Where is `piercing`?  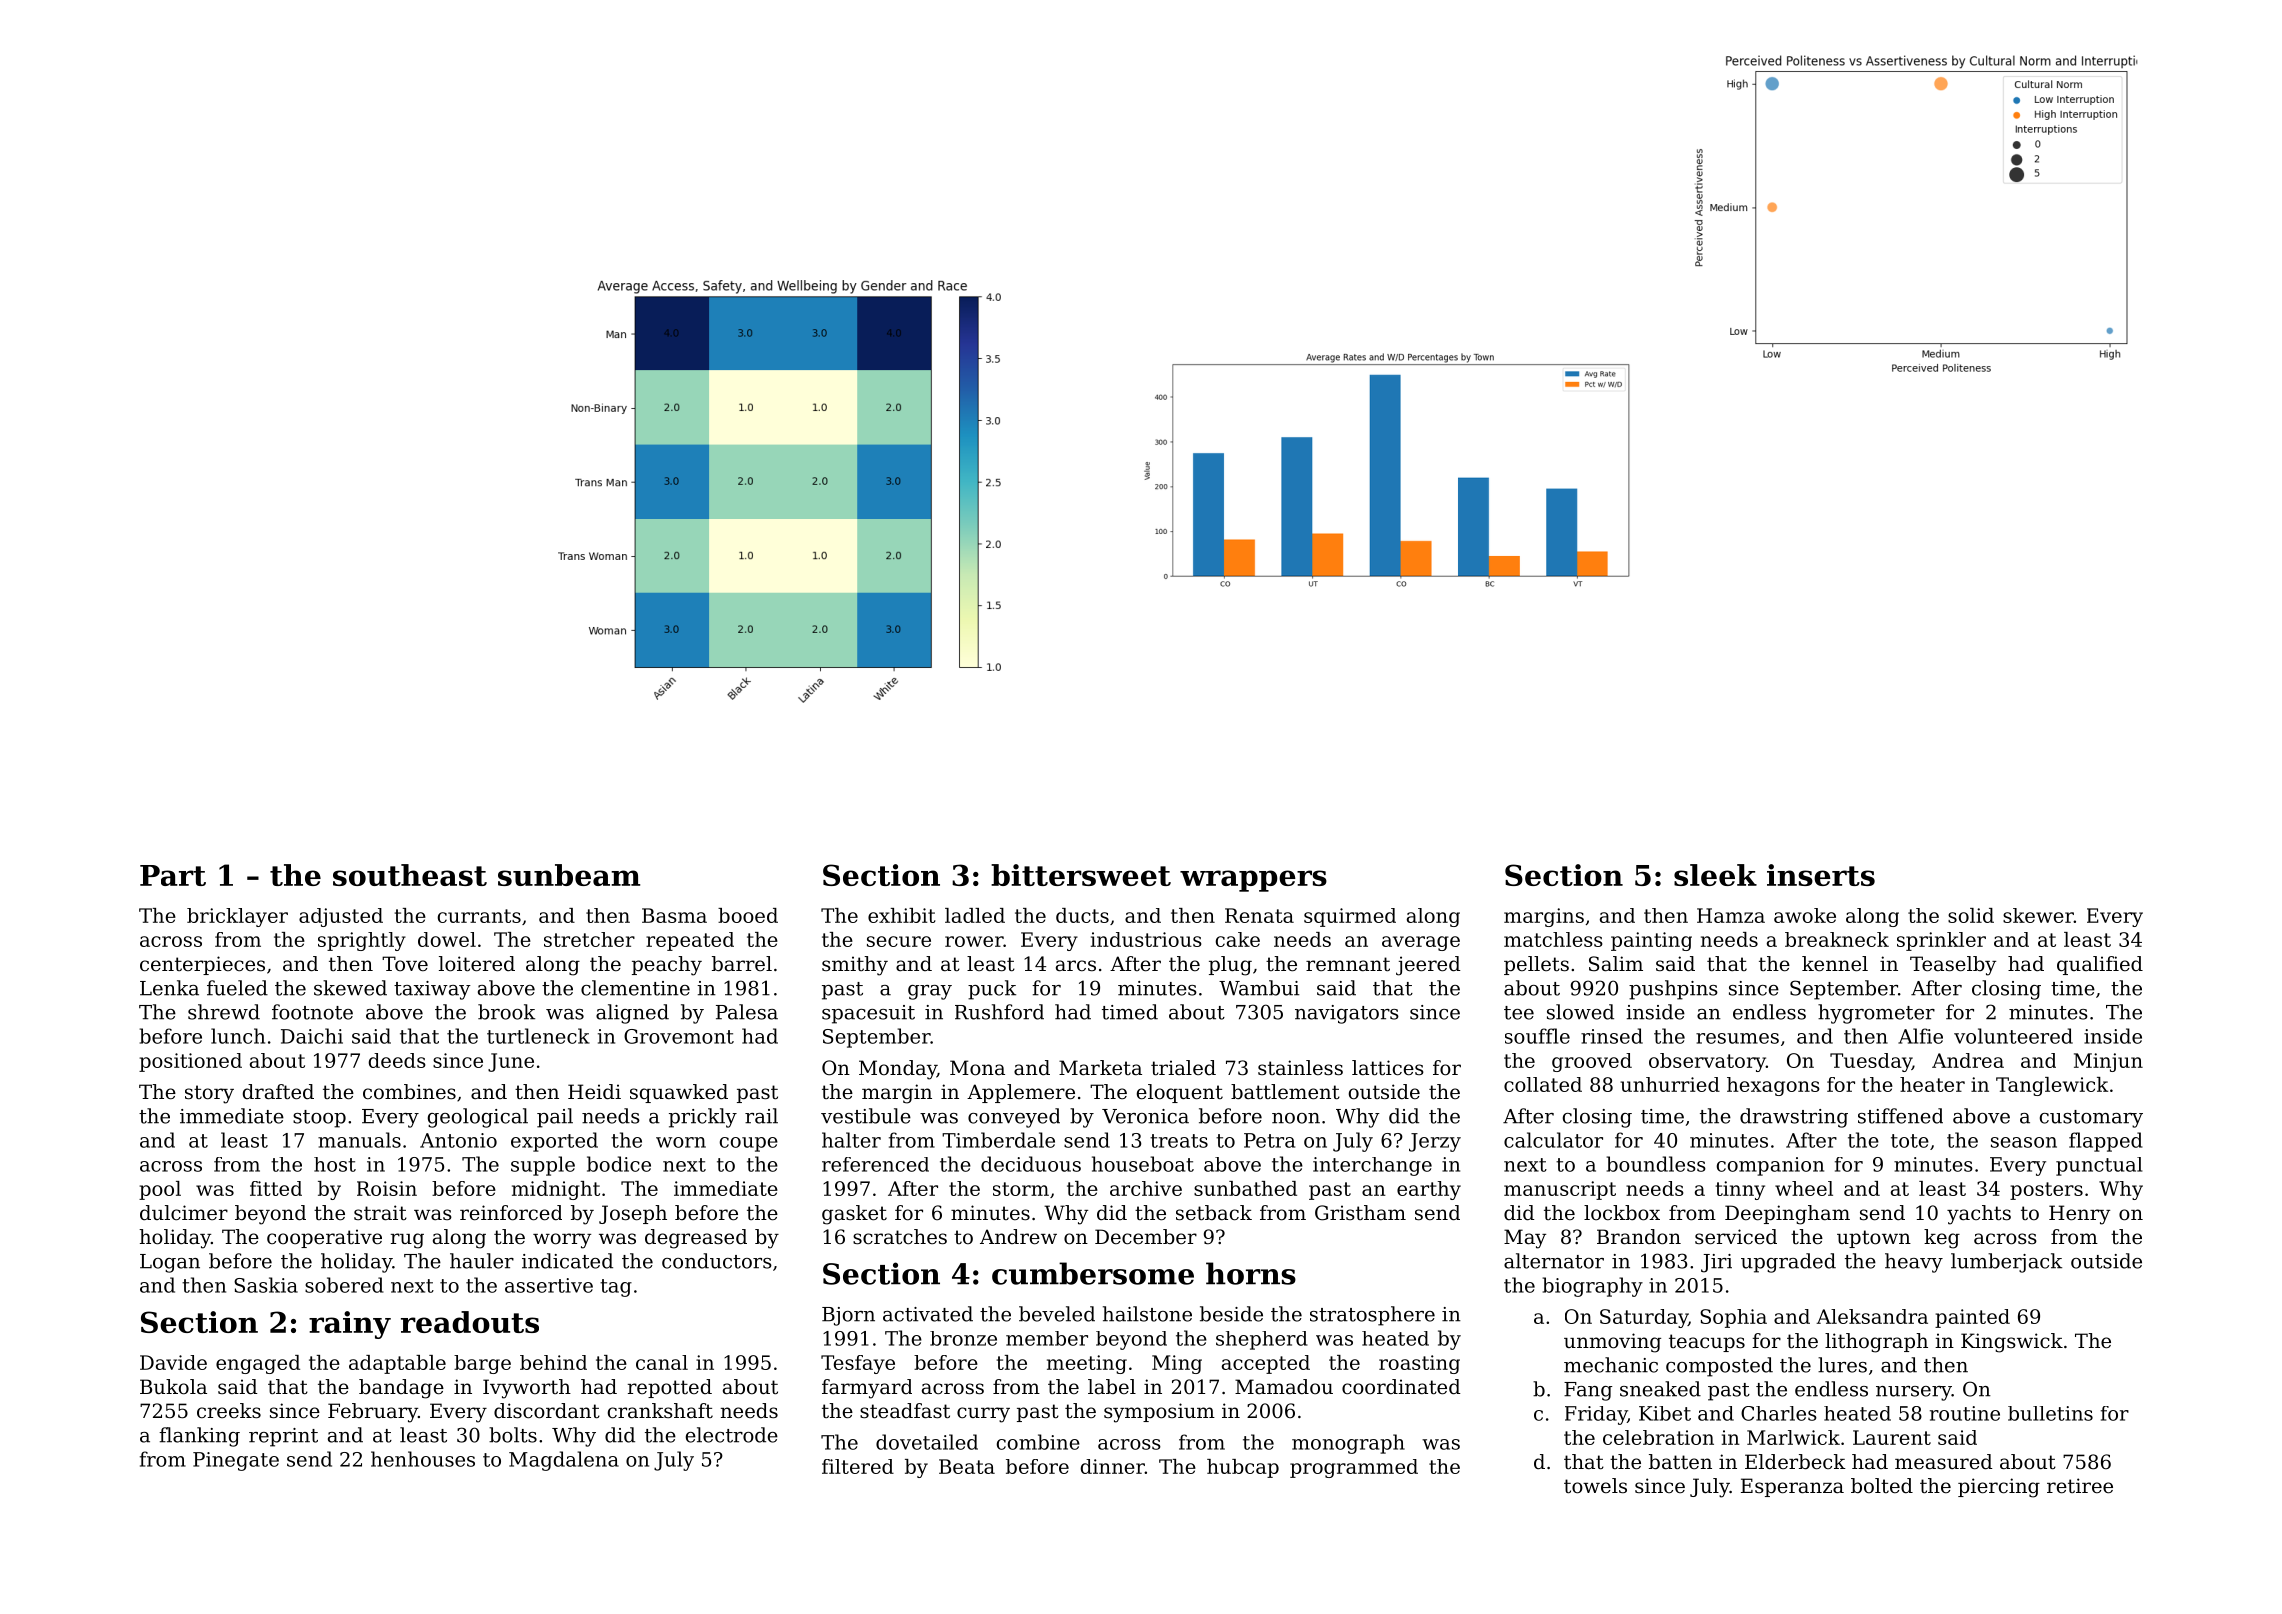 piercing is located at coordinates (1999, 1488).
